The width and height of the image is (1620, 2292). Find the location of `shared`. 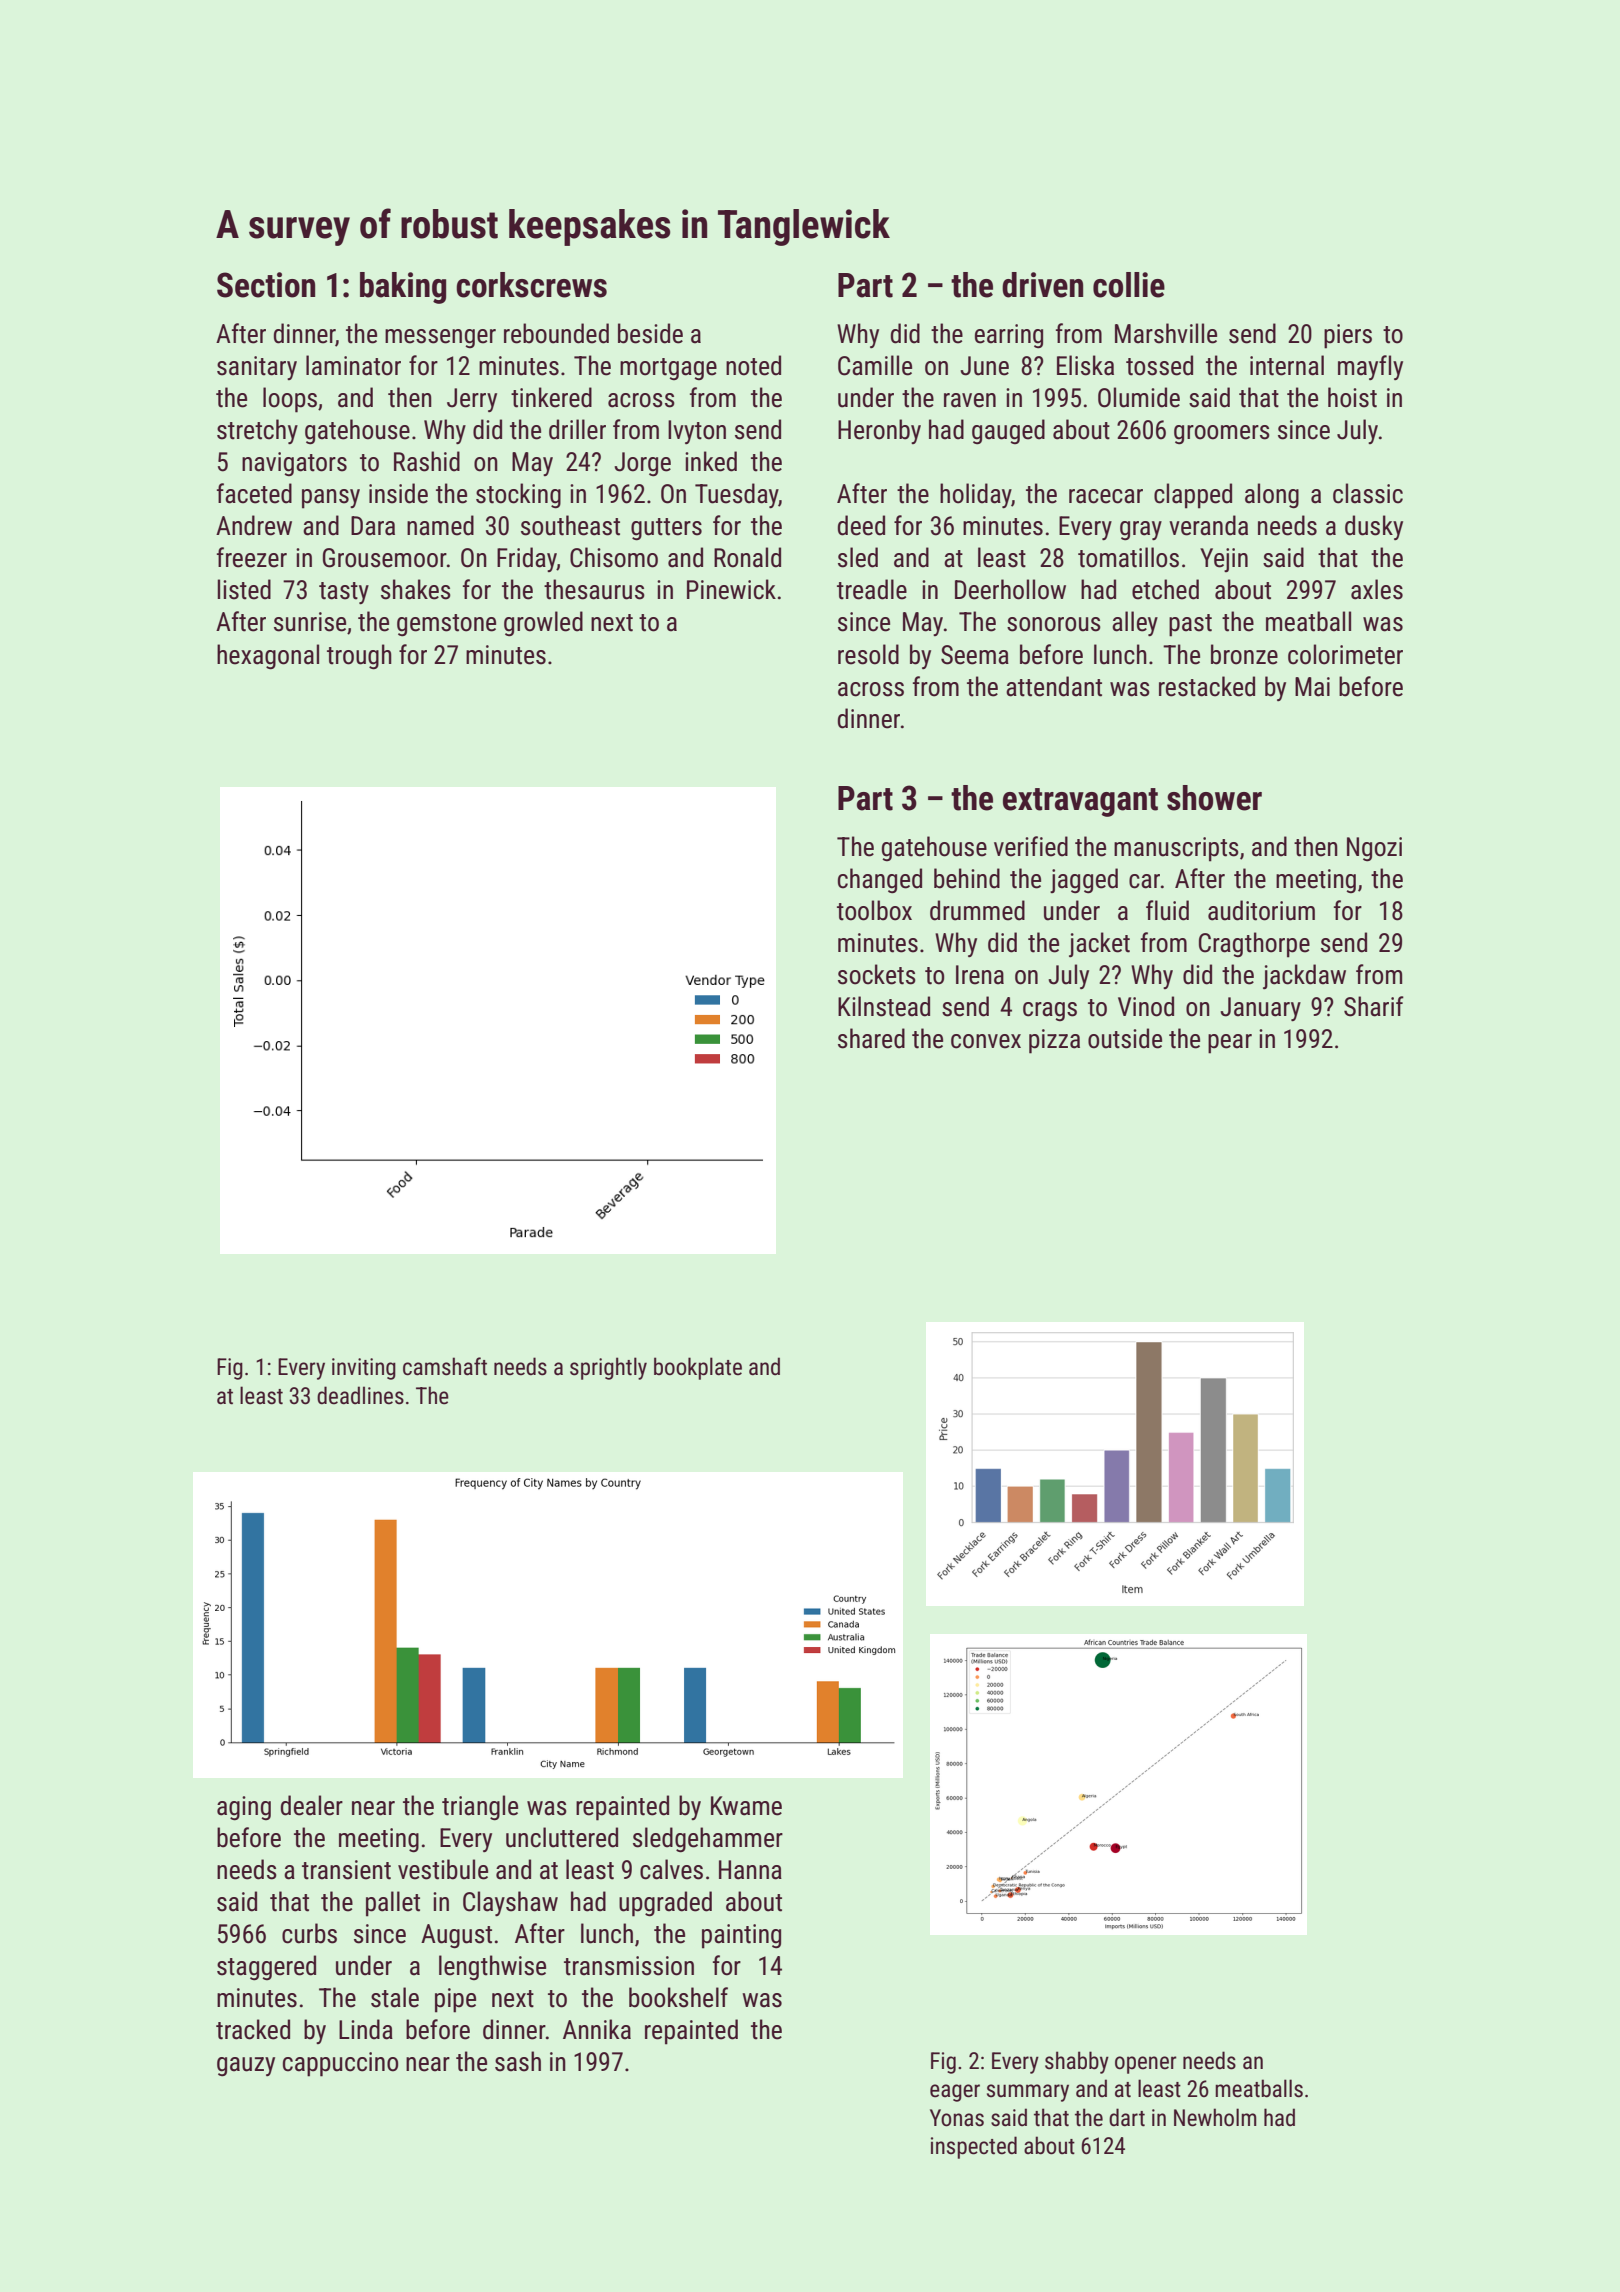

shared is located at coordinates (871, 1038).
